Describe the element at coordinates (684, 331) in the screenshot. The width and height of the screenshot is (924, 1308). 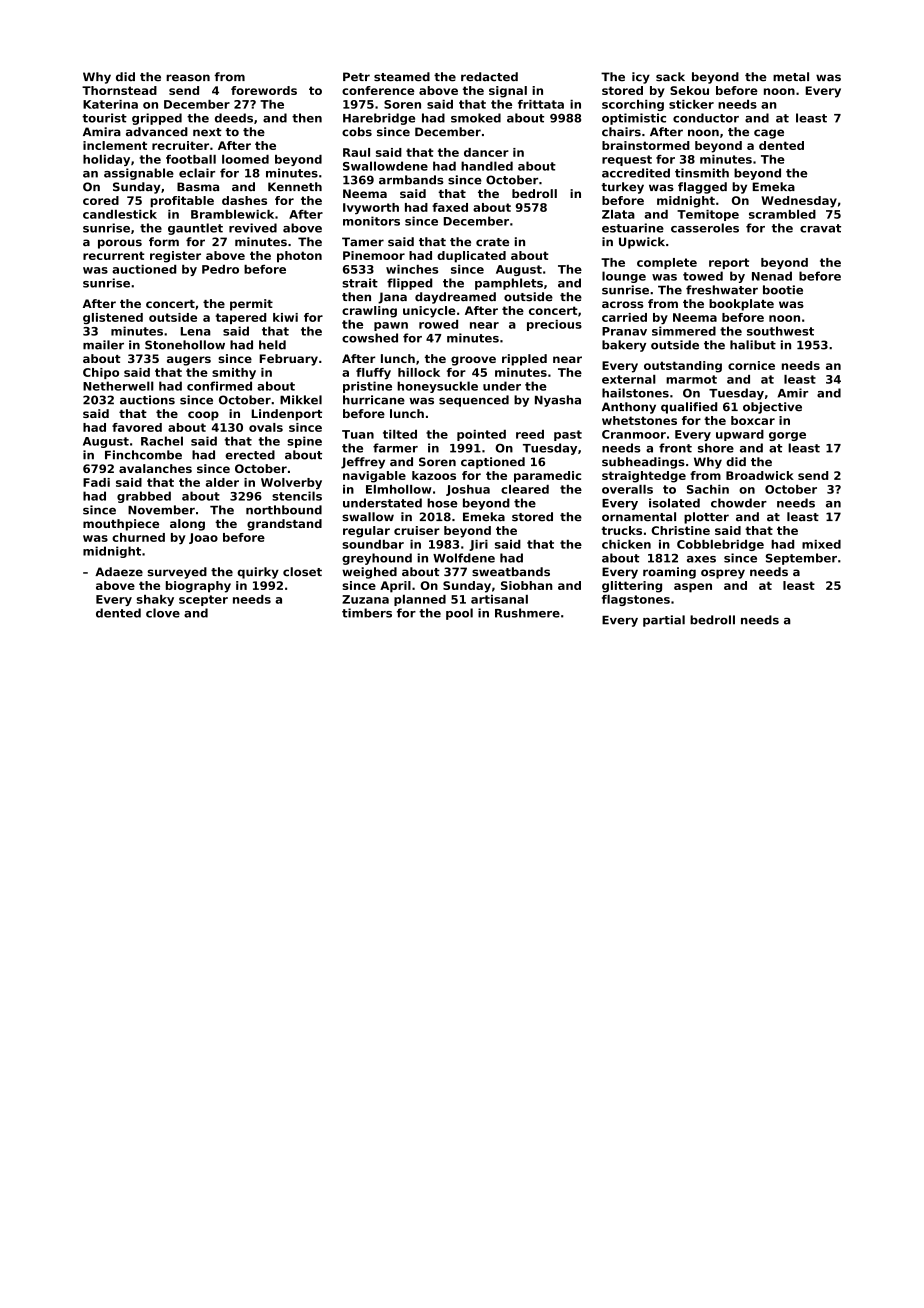
I see `simmered` at that location.
